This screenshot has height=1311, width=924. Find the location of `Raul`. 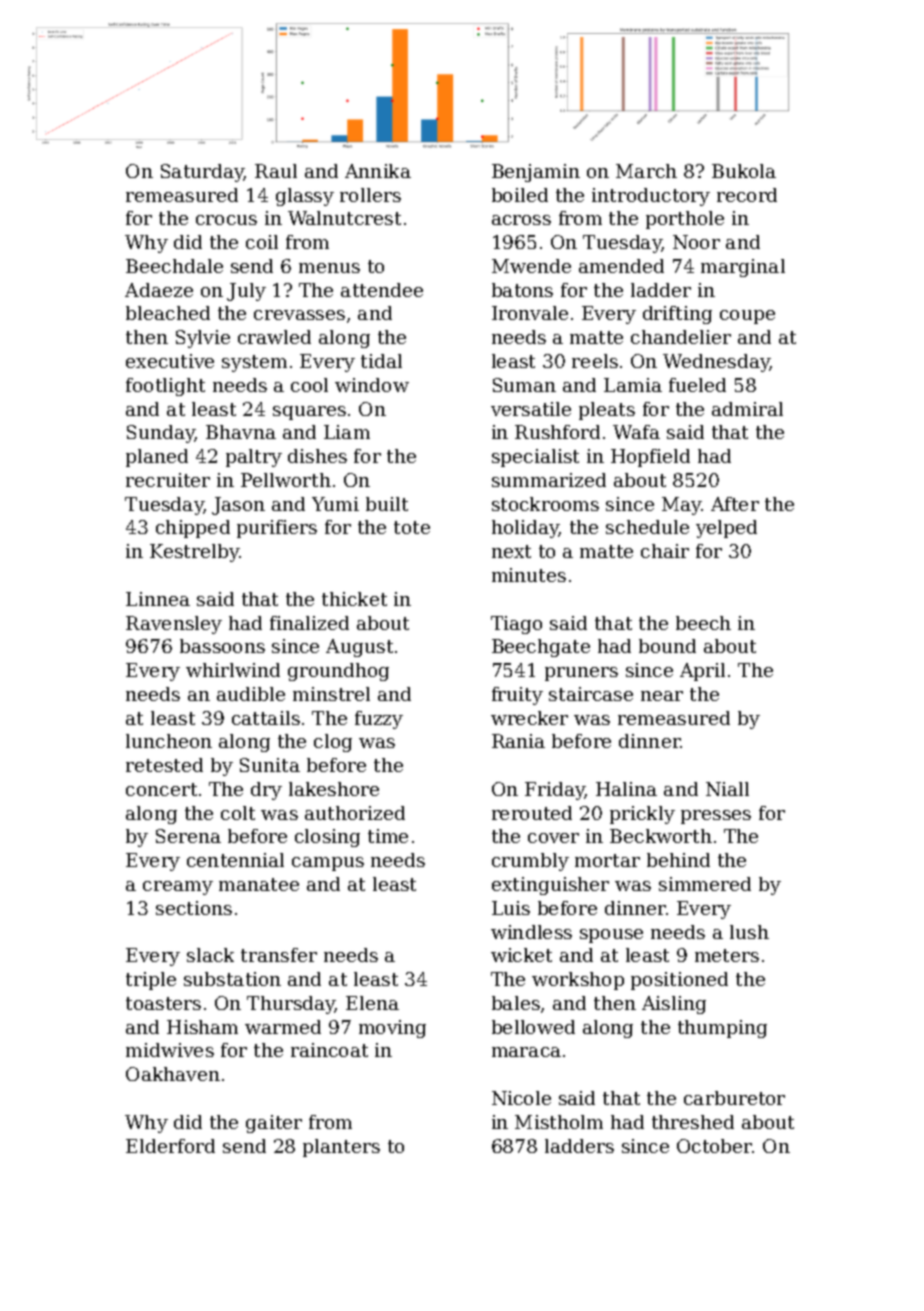

Raul is located at coordinates (276, 171).
